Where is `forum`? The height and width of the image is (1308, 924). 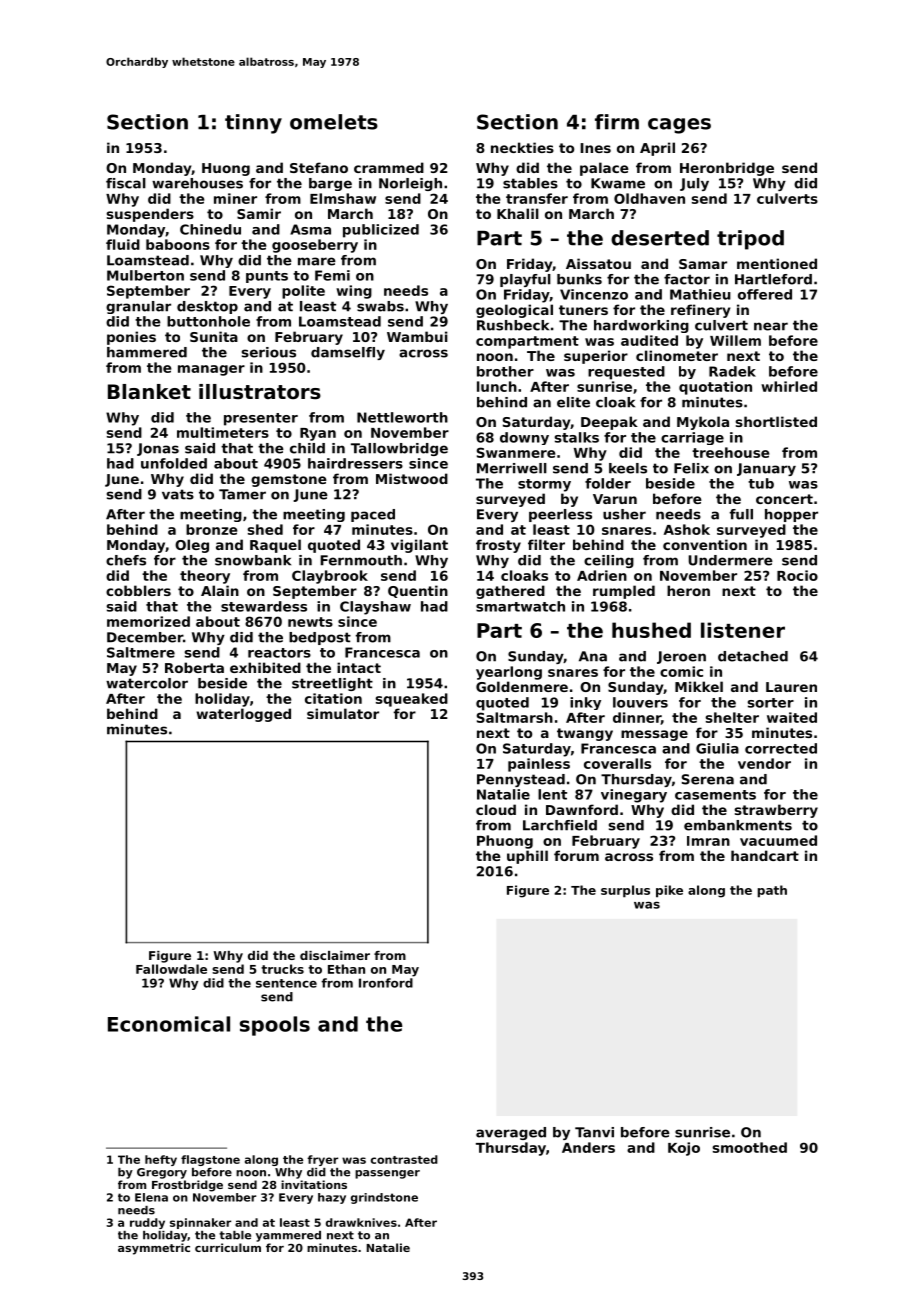
forum is located at coordinates (576, 855).
